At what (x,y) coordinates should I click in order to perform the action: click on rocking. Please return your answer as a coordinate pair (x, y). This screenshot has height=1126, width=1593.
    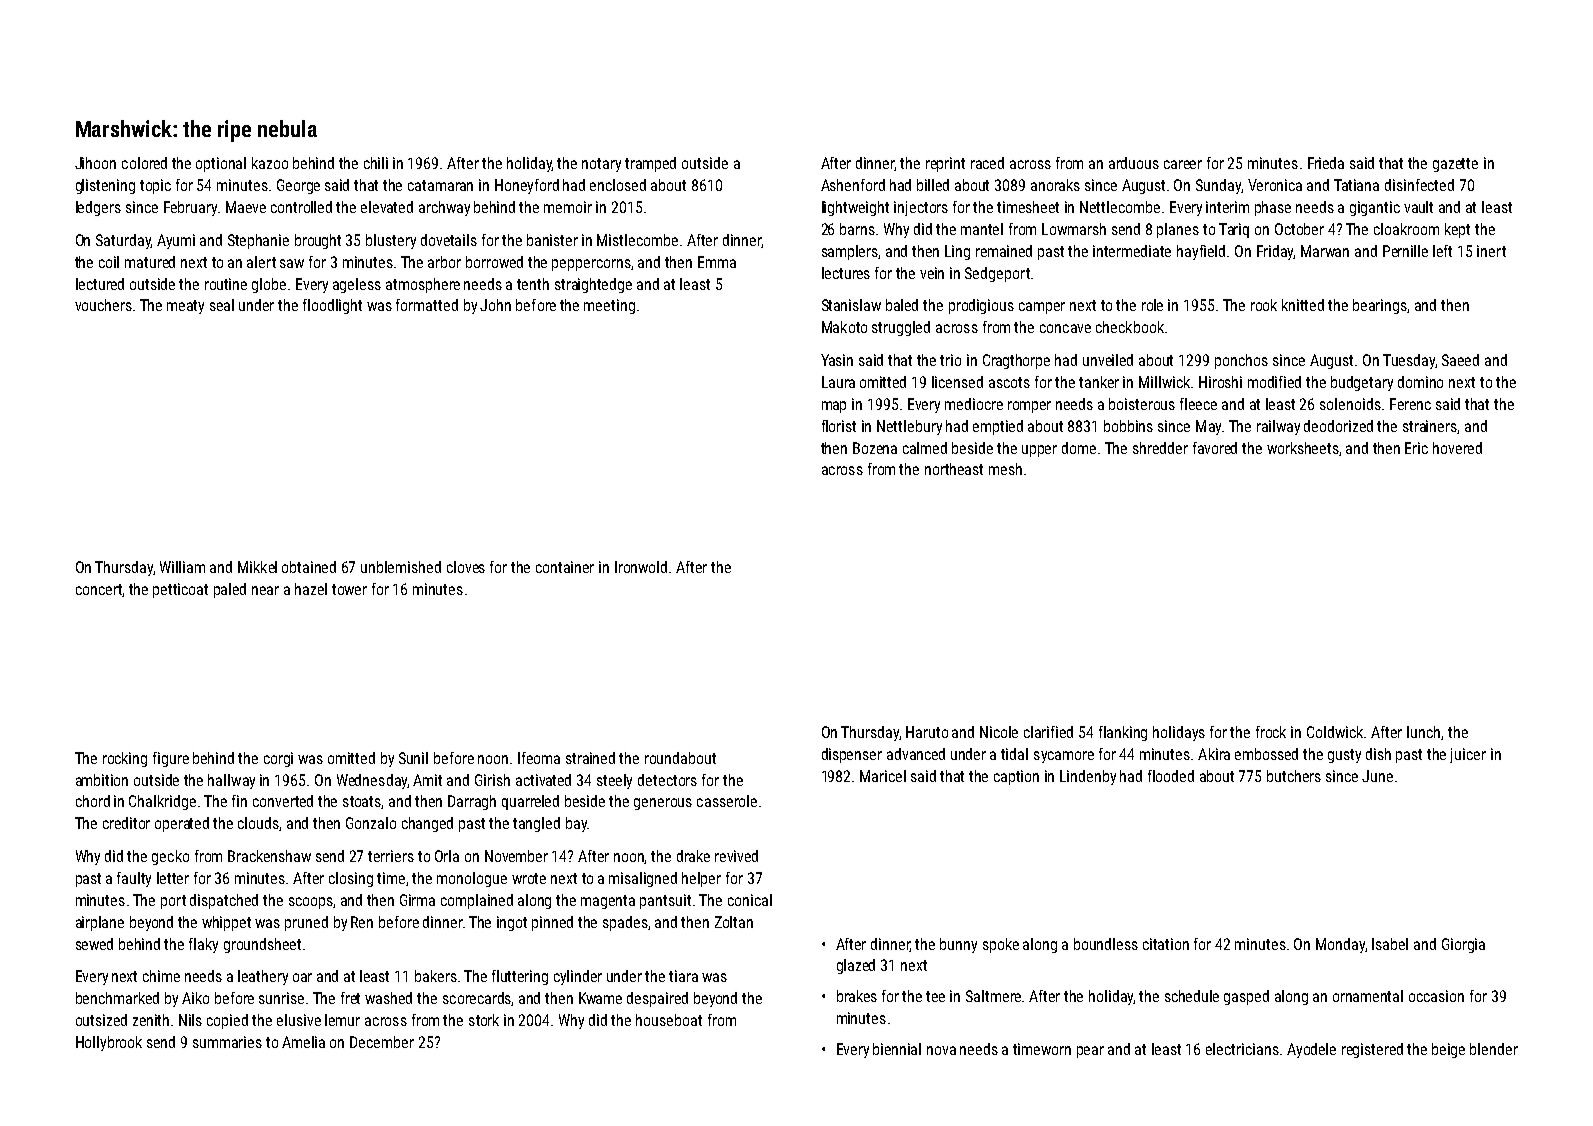
    Looking at the image, I should click on (125, 759).
